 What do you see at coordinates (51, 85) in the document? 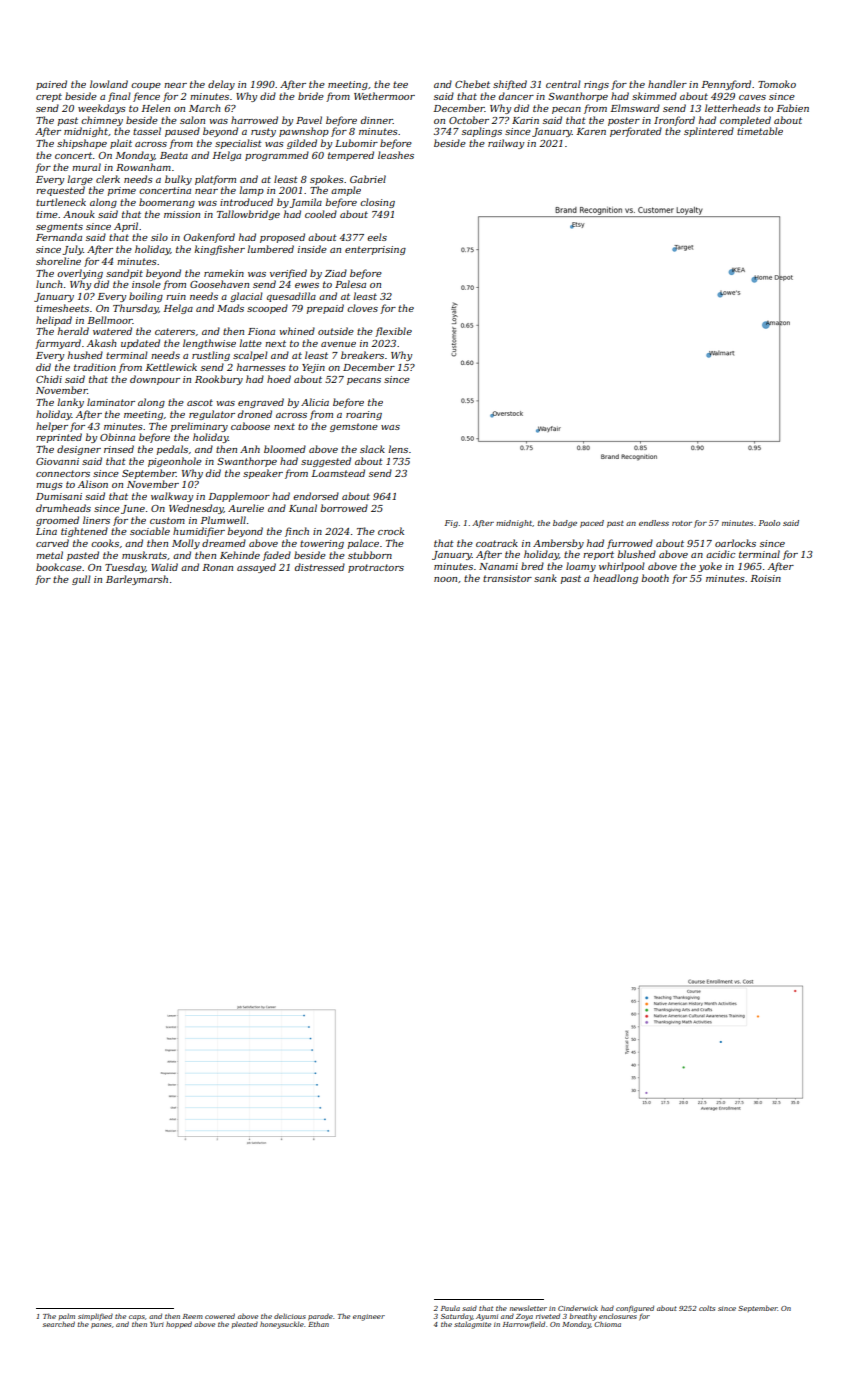
I see `paired` at bounding box center [51, 85].
